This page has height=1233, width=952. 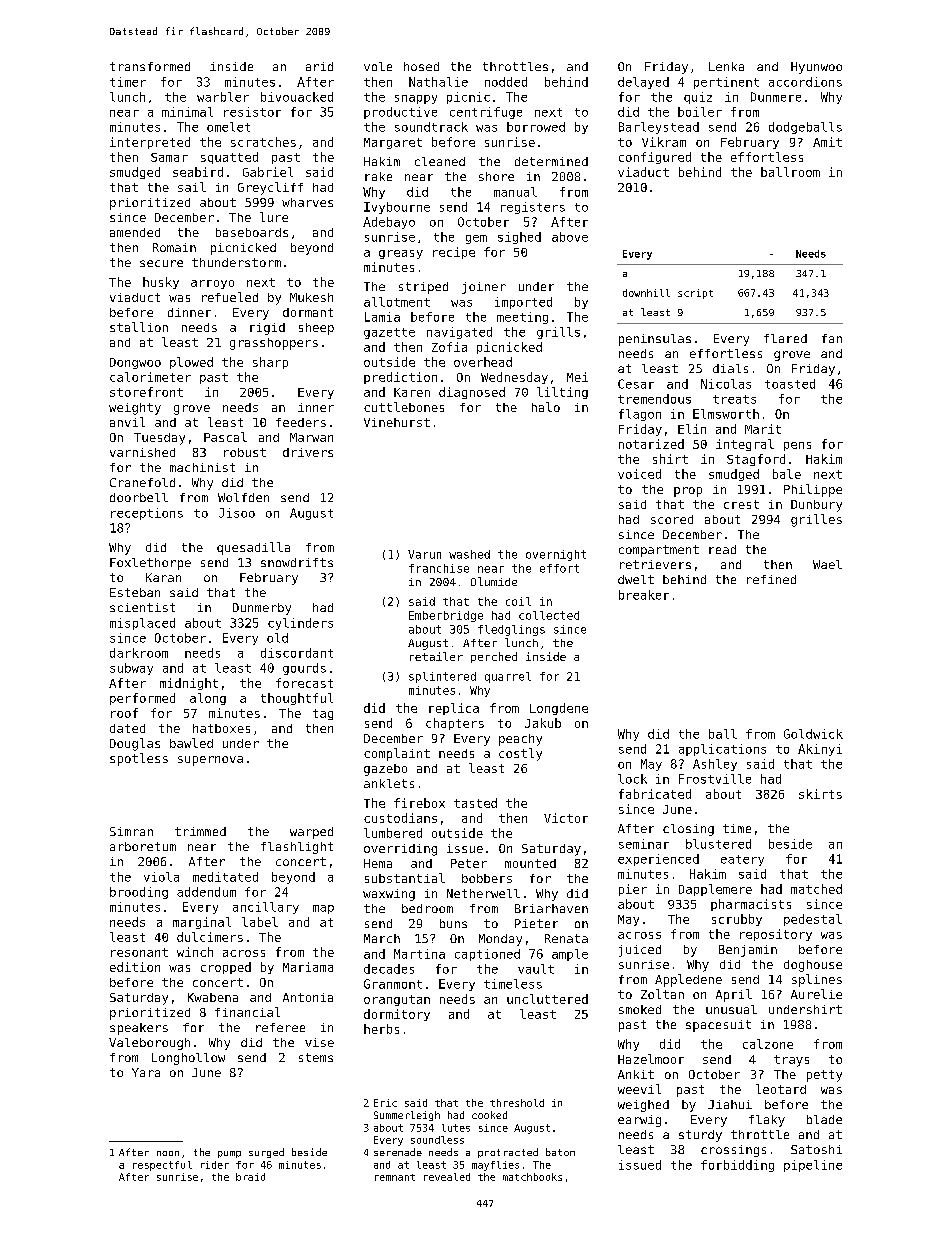 What do you see at coordinates (127, 422) in the page?
I see `anvil` at bounding box center [127, 422].
